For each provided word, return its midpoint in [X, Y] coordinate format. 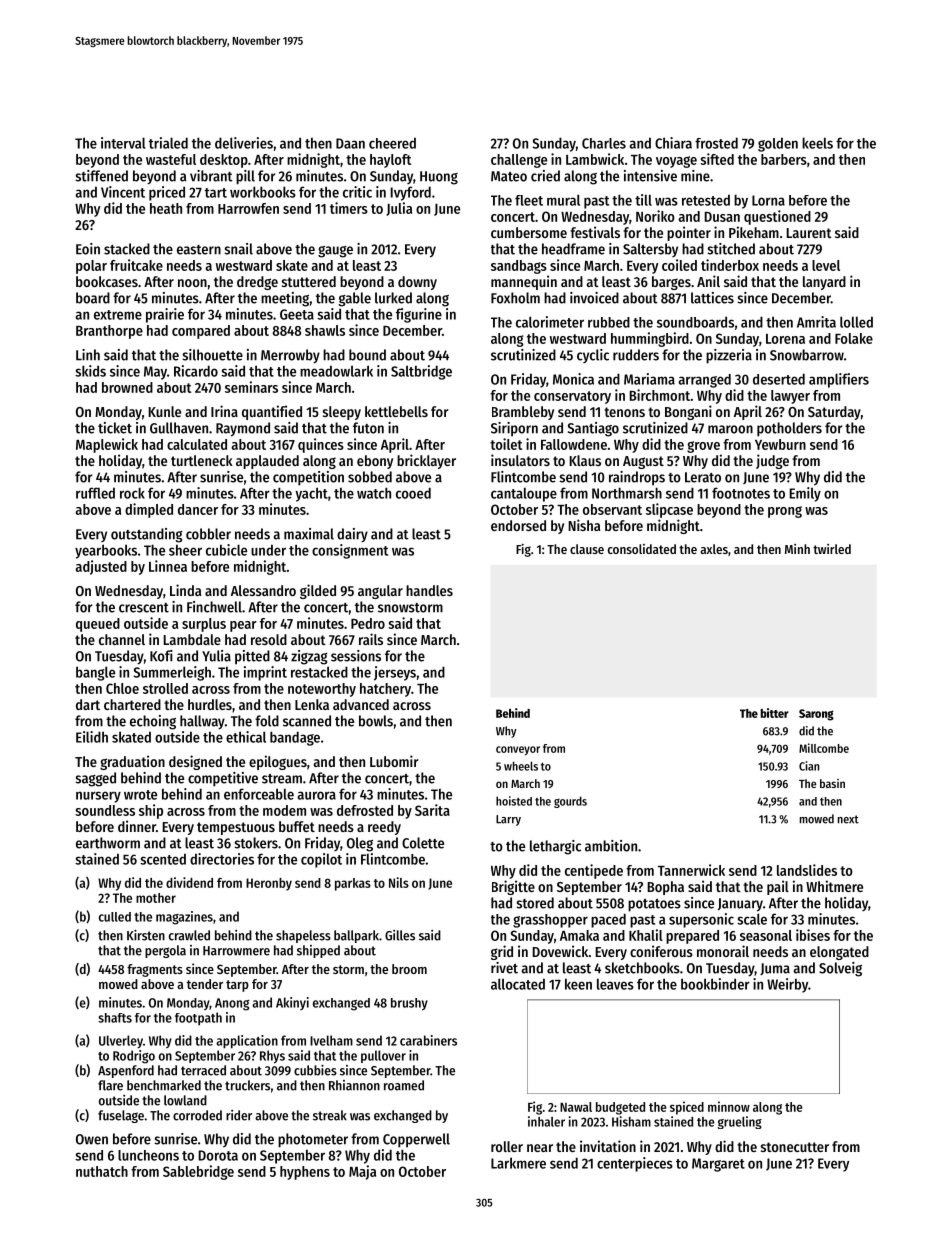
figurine [419, 315]
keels [817, 143]
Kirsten [146, 935]
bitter [774, 713]
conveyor [518, 750]
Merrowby [290, 356]
